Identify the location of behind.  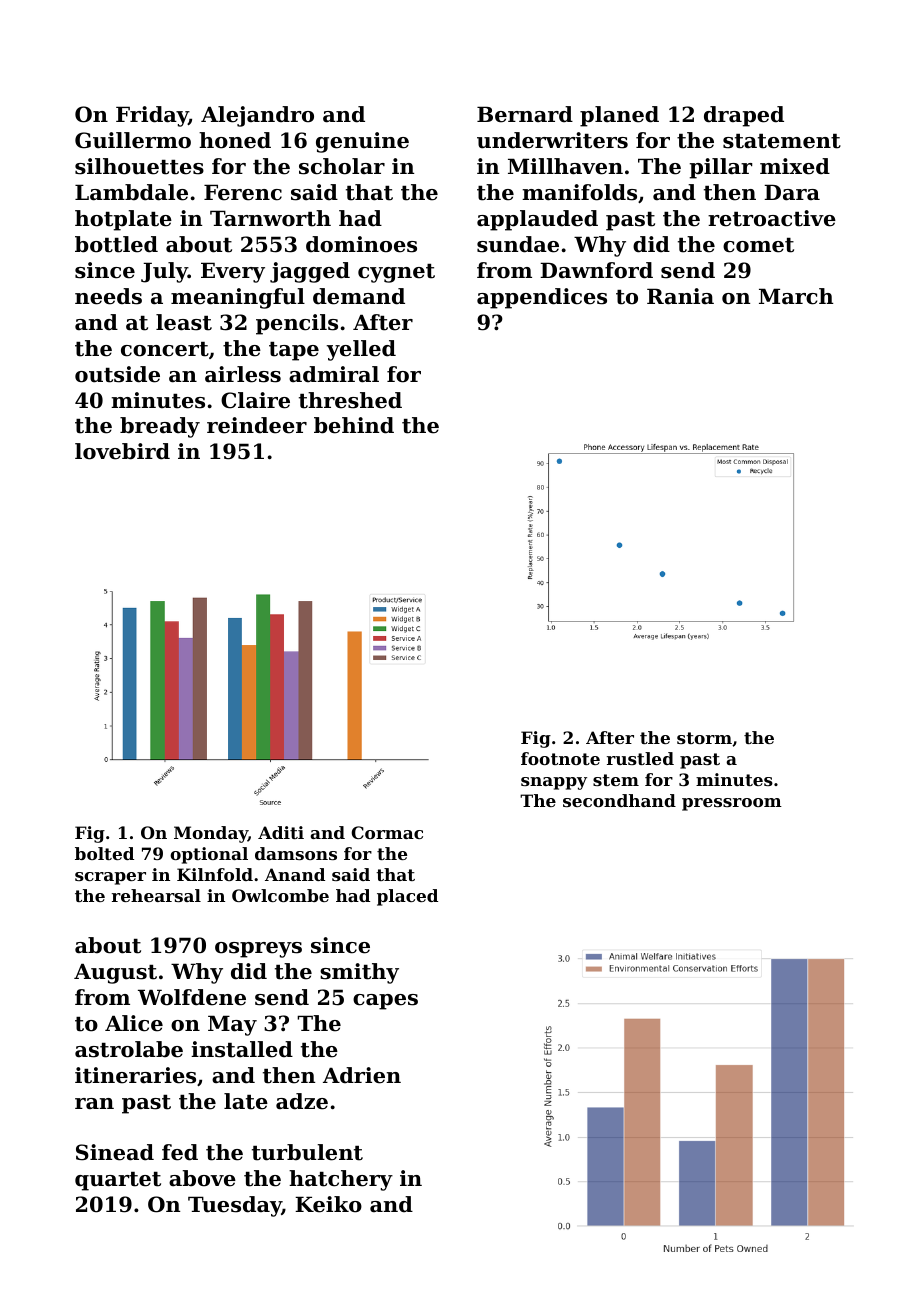
(354, 425).
